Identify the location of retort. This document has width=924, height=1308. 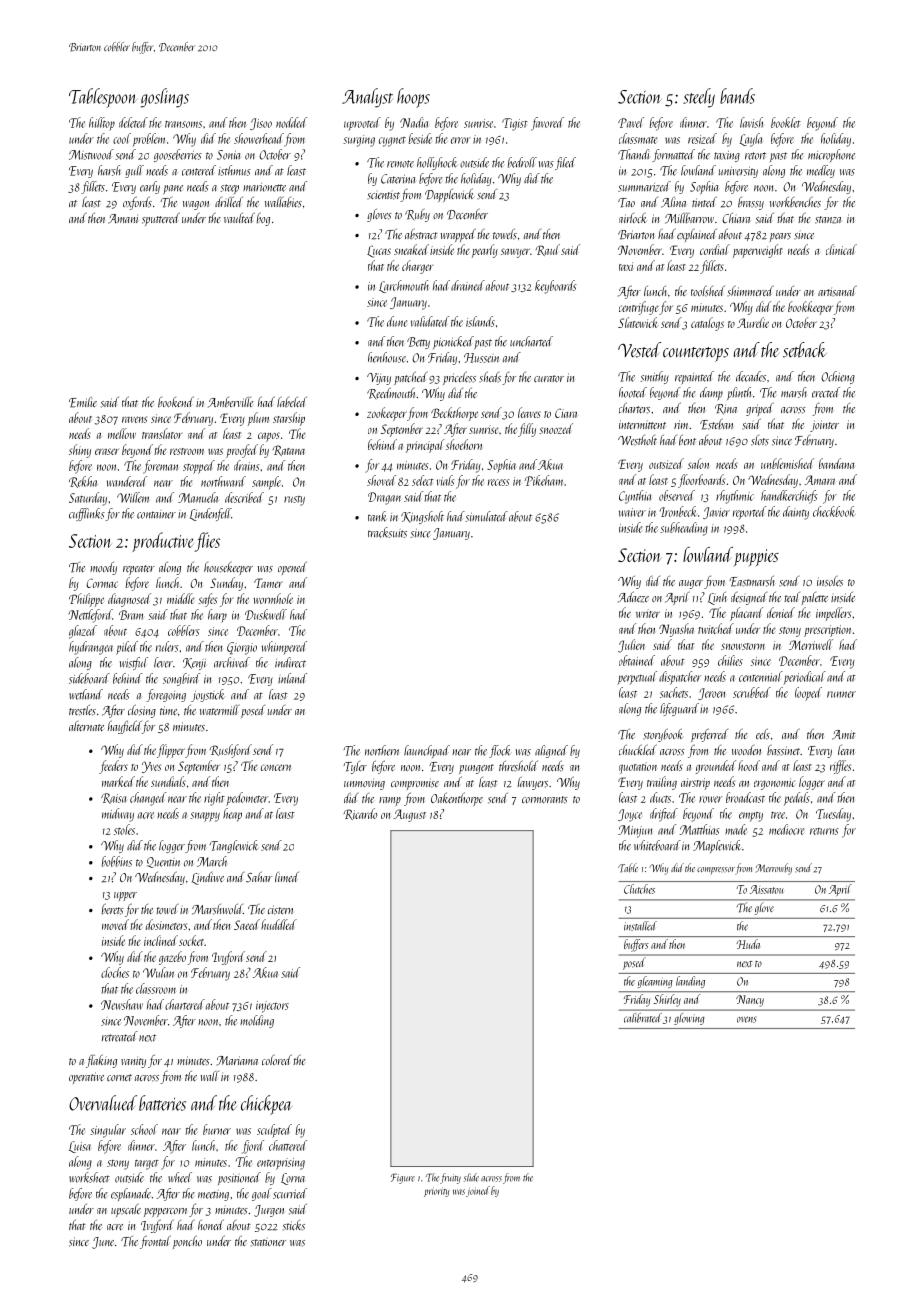
(755, 156).
